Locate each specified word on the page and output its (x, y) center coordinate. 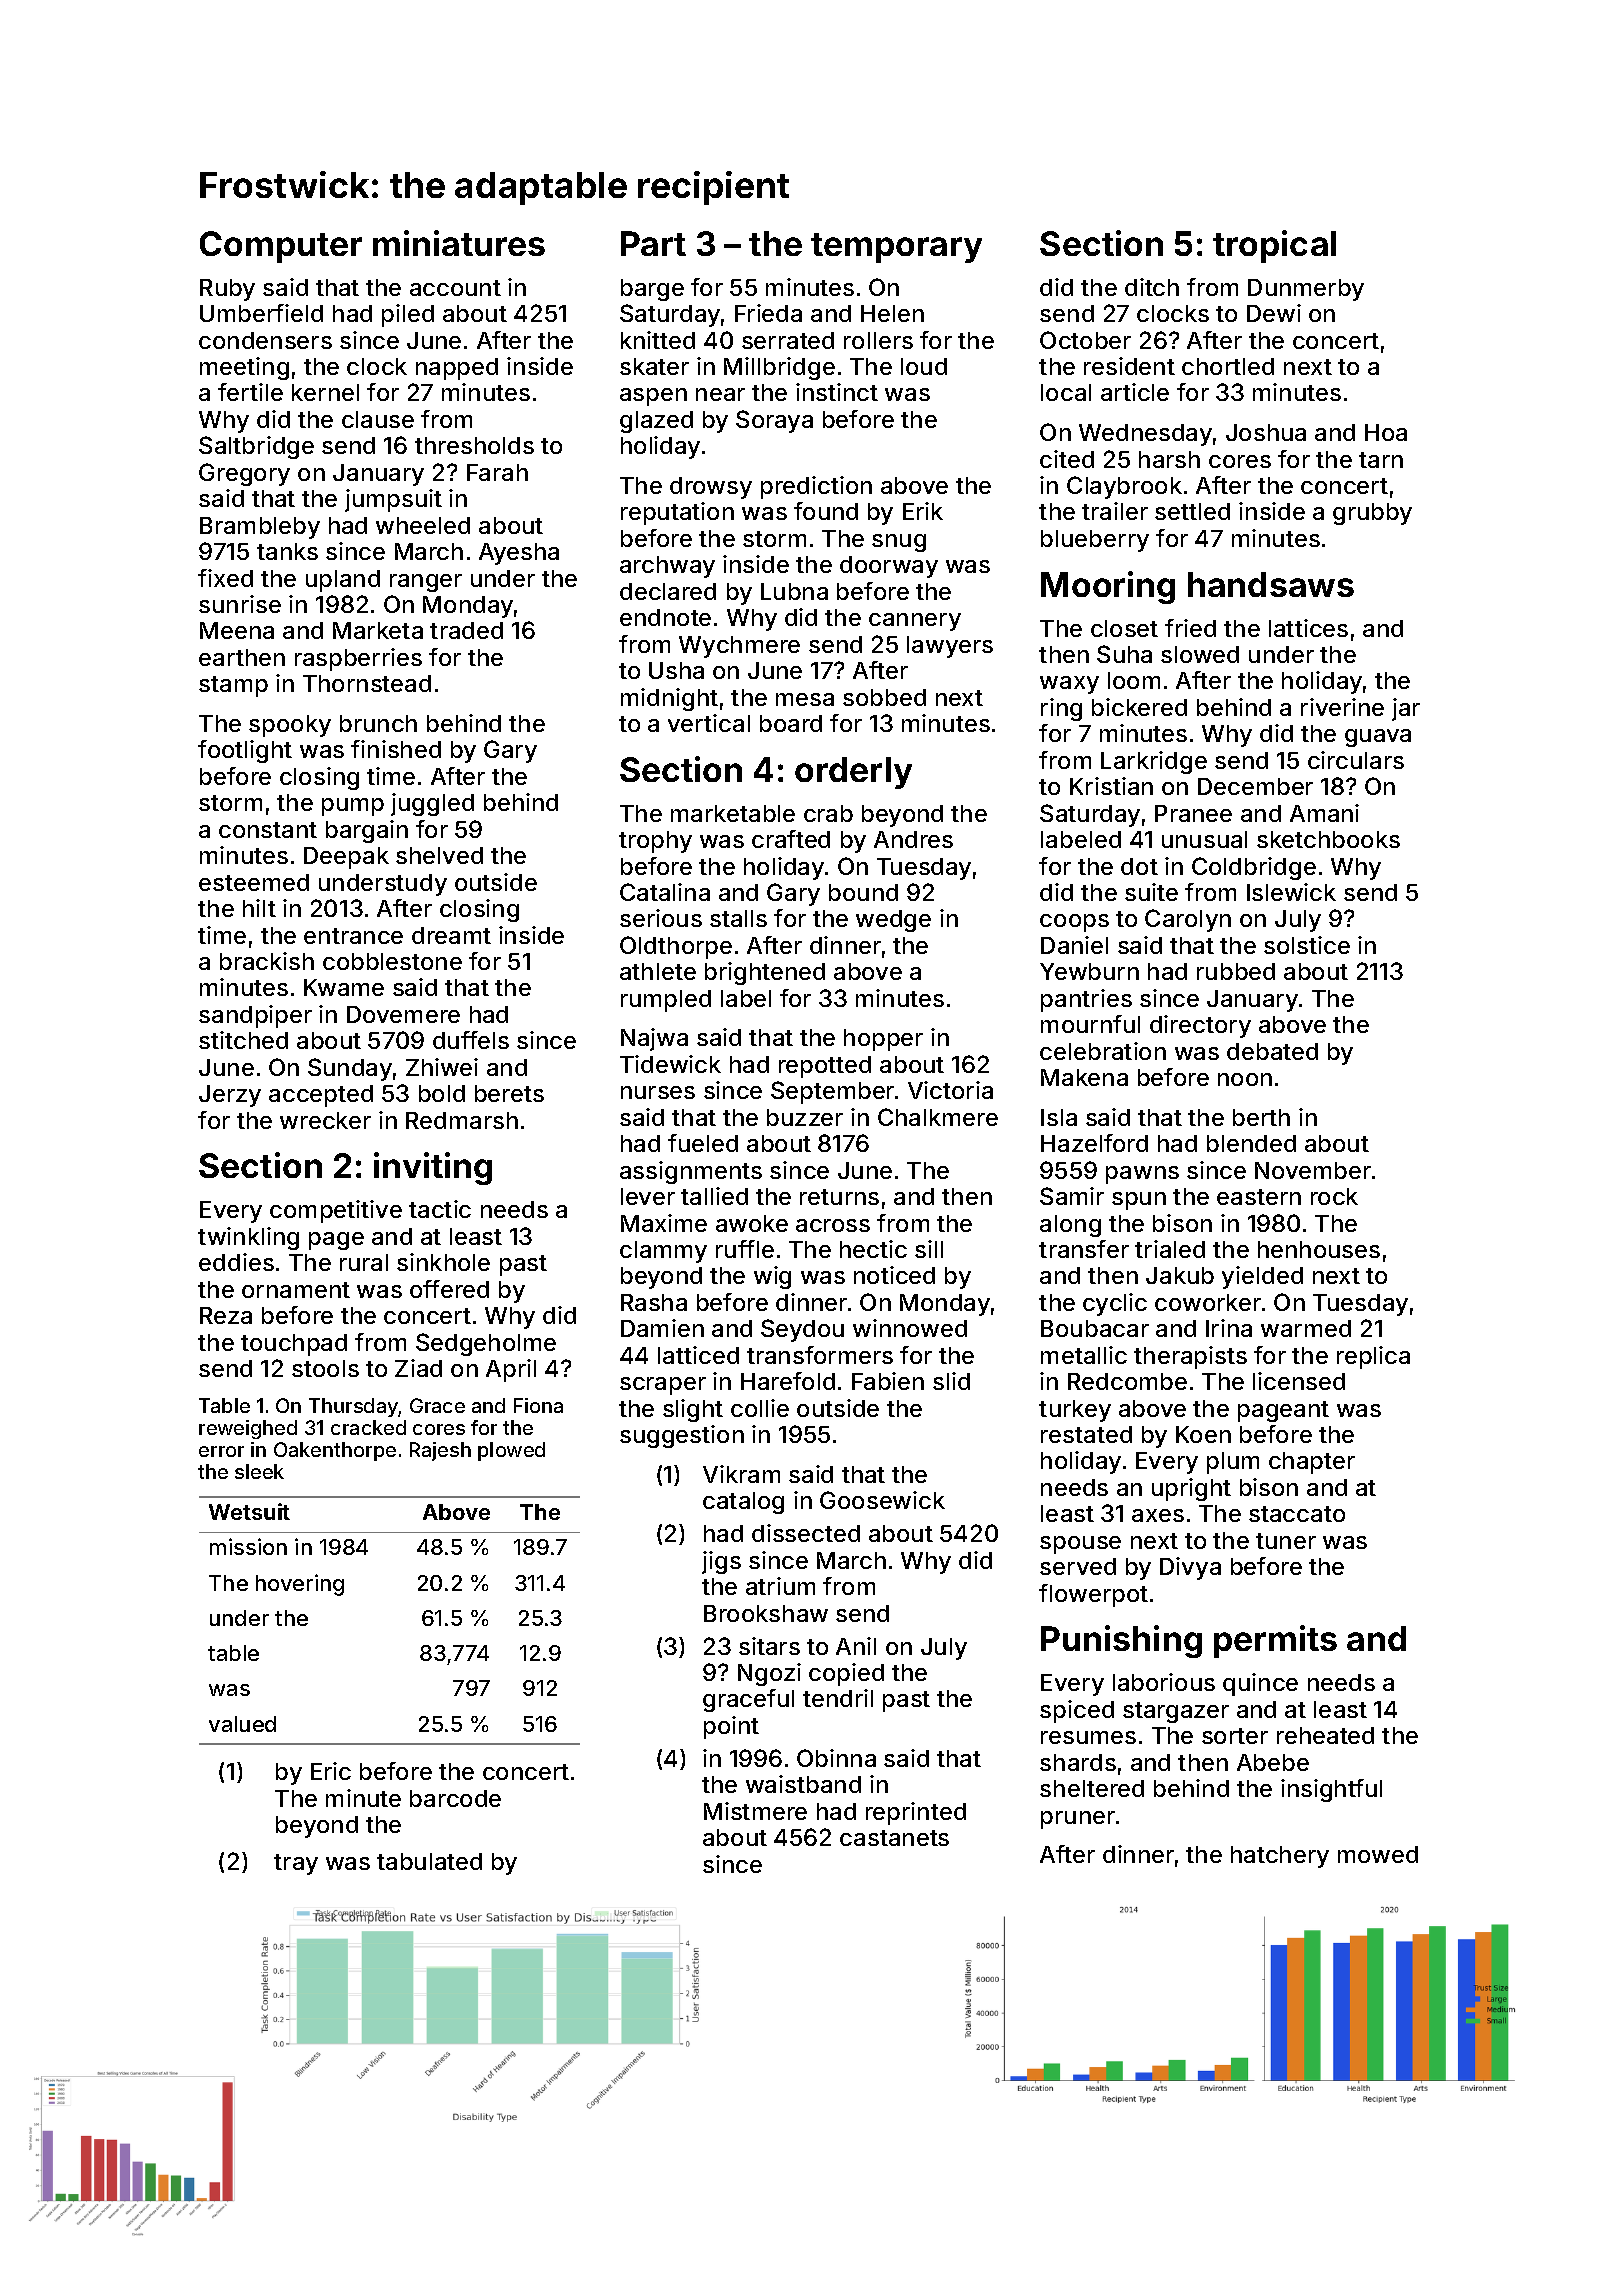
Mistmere (755, 1811)
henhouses (1319, 1249)
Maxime (664, 1223)
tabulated (429, 1861)
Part (653, 243)
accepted (321, 1096)
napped (457, 369)
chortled (1228, 366)
